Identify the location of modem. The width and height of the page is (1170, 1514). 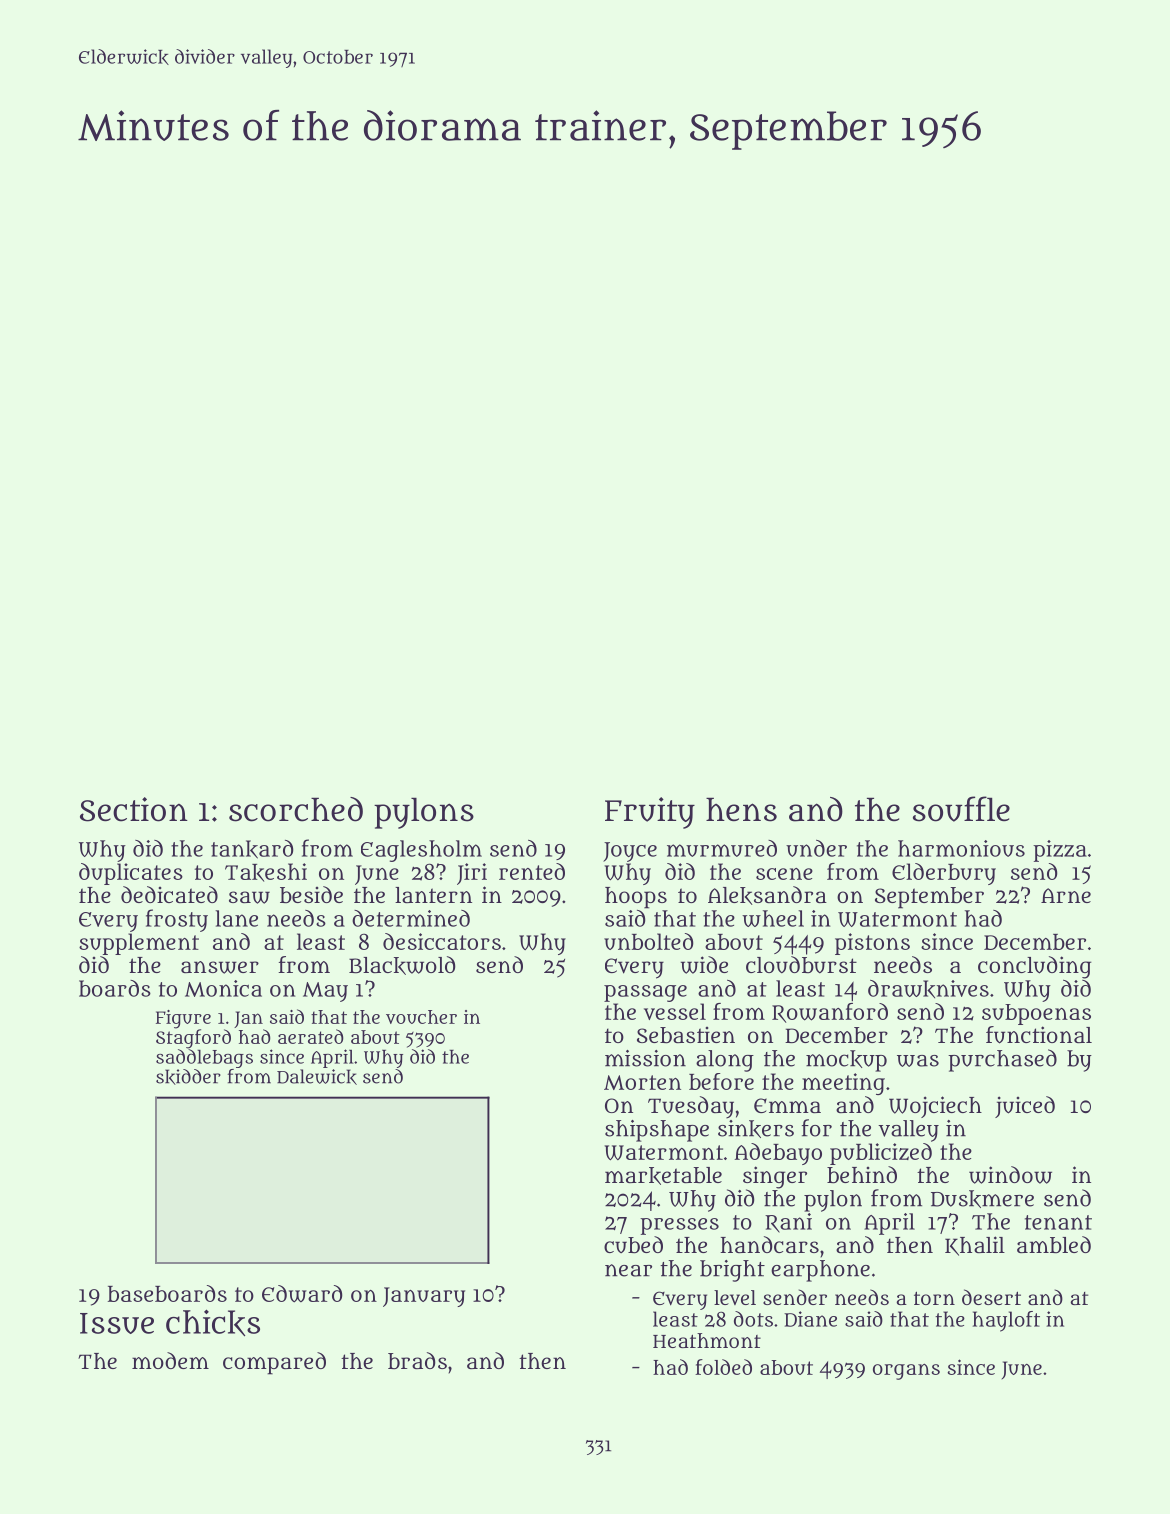
(170, 1360).
